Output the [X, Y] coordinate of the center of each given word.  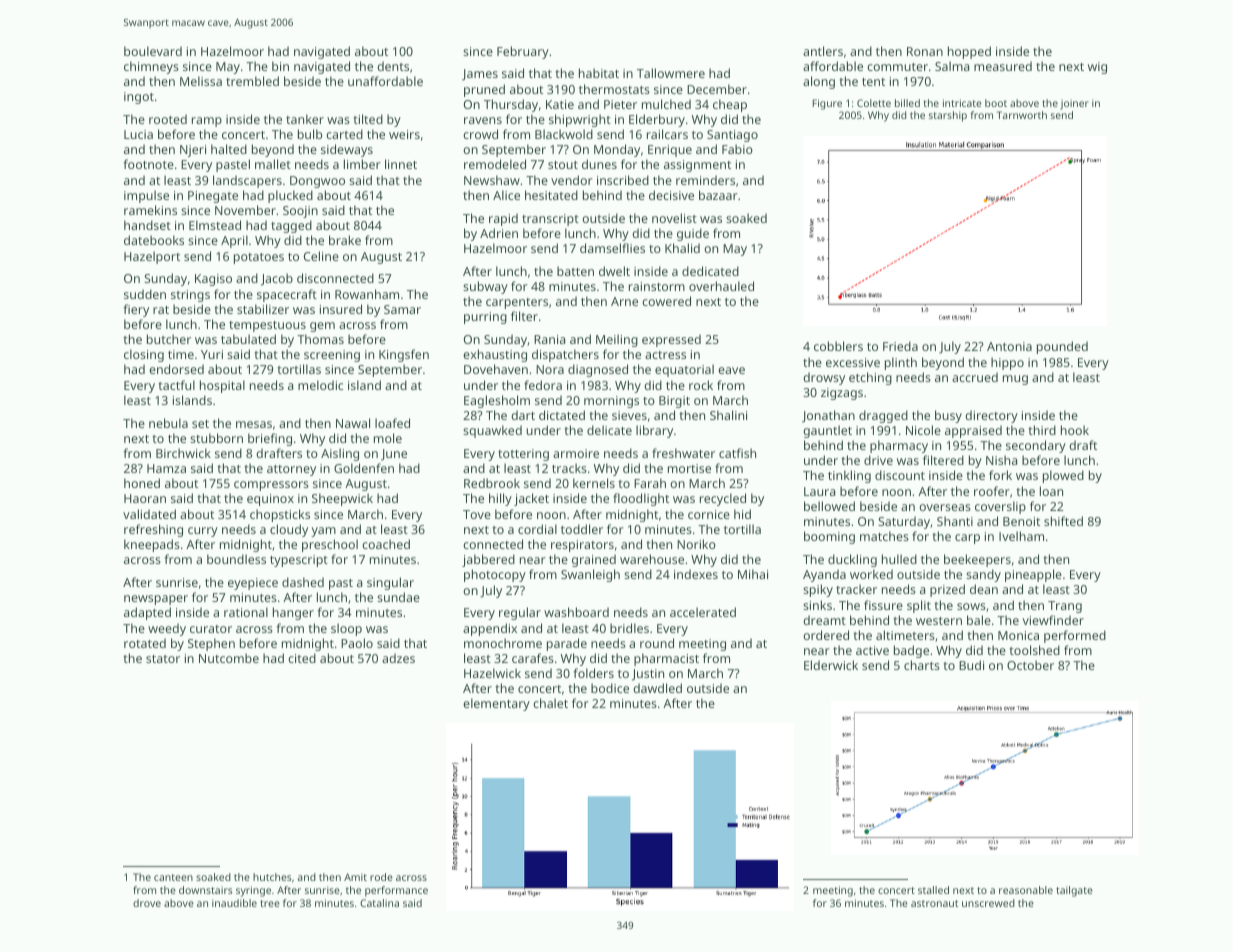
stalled [933, 890]
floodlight [641, 499]
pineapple [1033, 575]
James [480, 75]
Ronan [925, 51]
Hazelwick [492, 673]
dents [393, 66]
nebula [168, 423]
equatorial [684, 370]
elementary [496, 704]
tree [270, 903]
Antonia [1009, 346]
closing [144, 355]
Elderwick [831, 665]
